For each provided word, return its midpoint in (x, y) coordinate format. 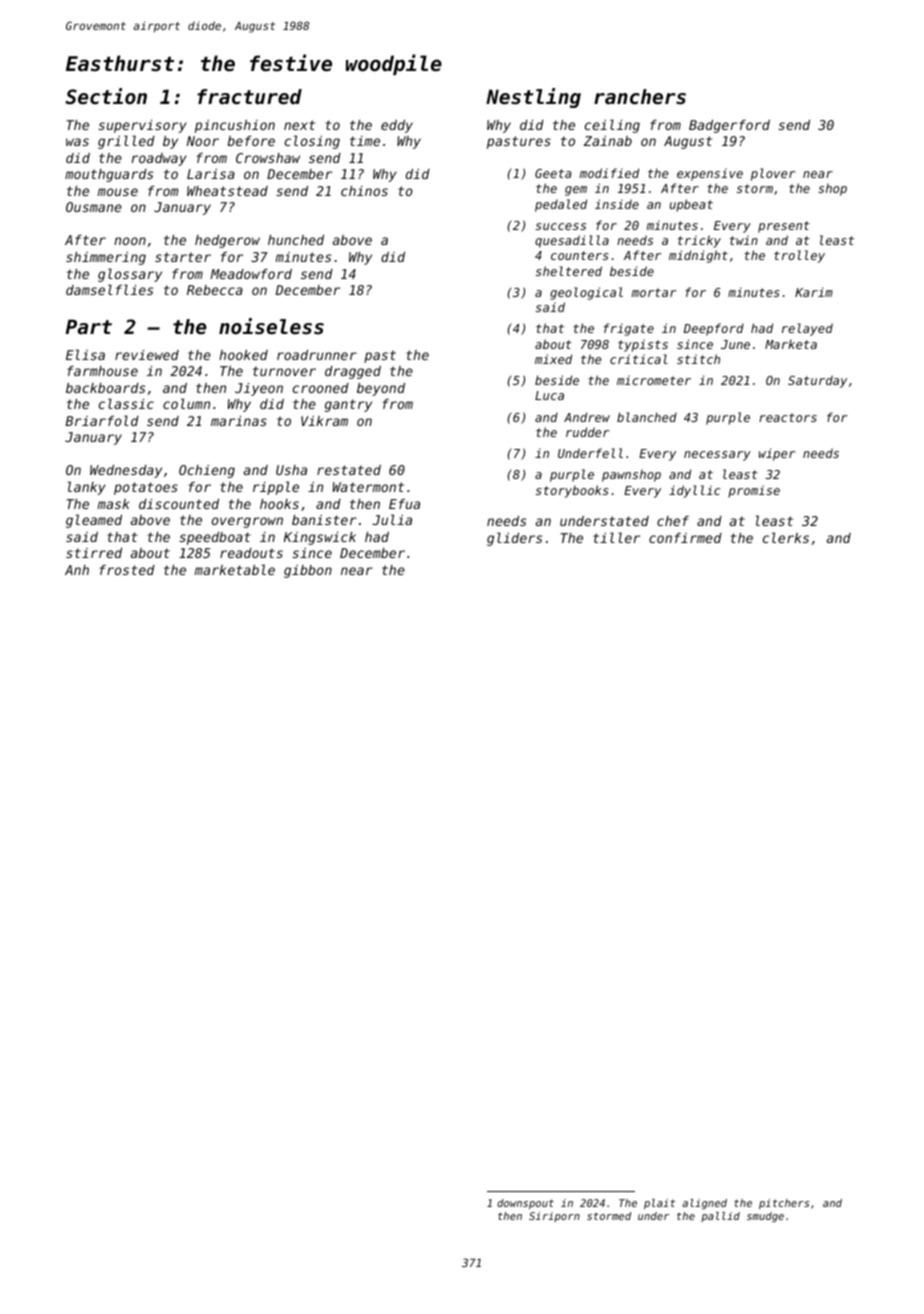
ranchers (640, 97)
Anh (77, 570)
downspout (525, 1204)
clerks (786, 537)
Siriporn (554, 1217)
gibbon (308, 571)
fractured (249, 97)
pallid (720, 1217)
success (561, 226)
